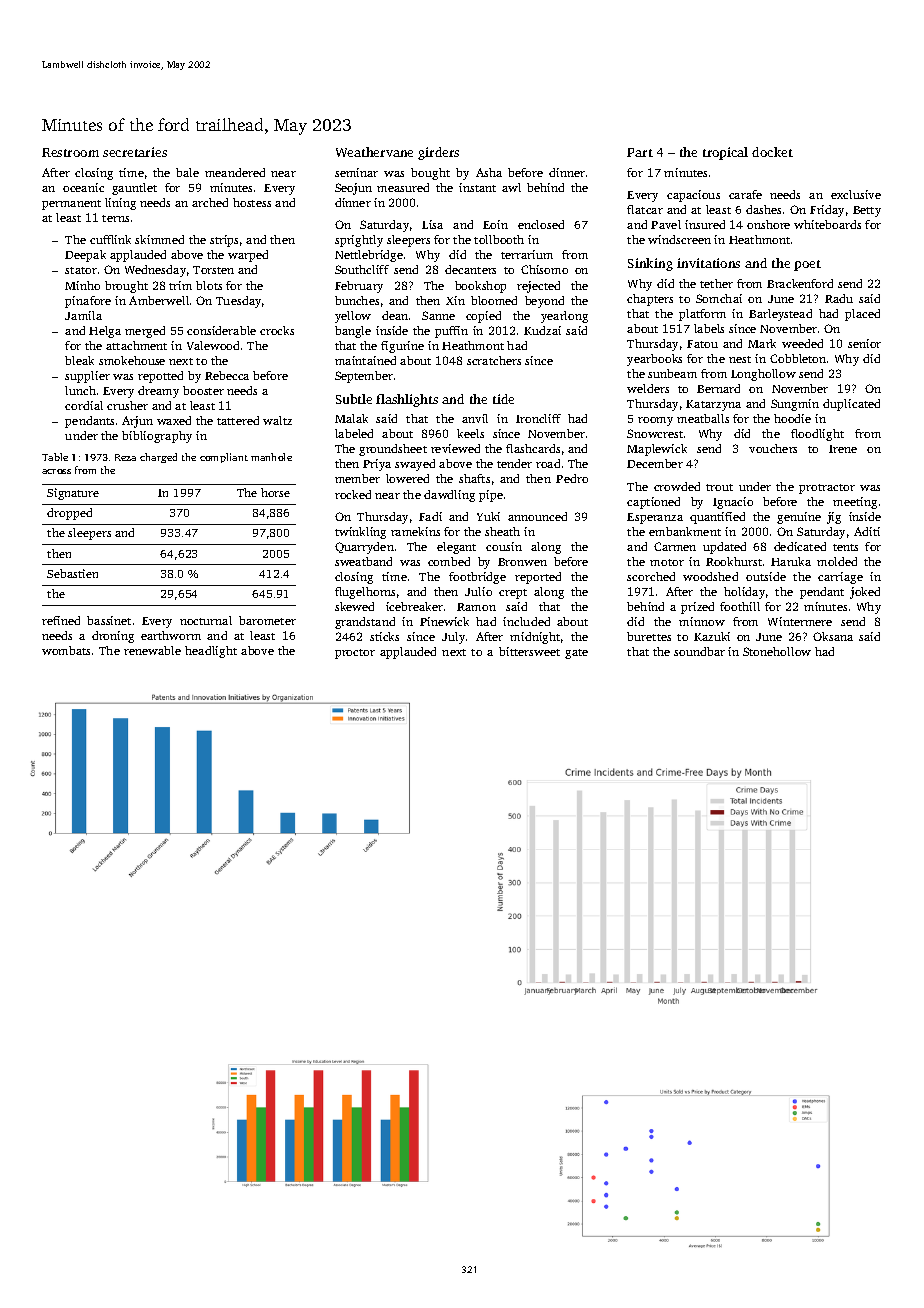 Image resolution: width=924 pixels, height=1308 pixels. What do you see at coordinates (480, 287) in the document?
I see `bookshop` at bounding box center [480, 287].
